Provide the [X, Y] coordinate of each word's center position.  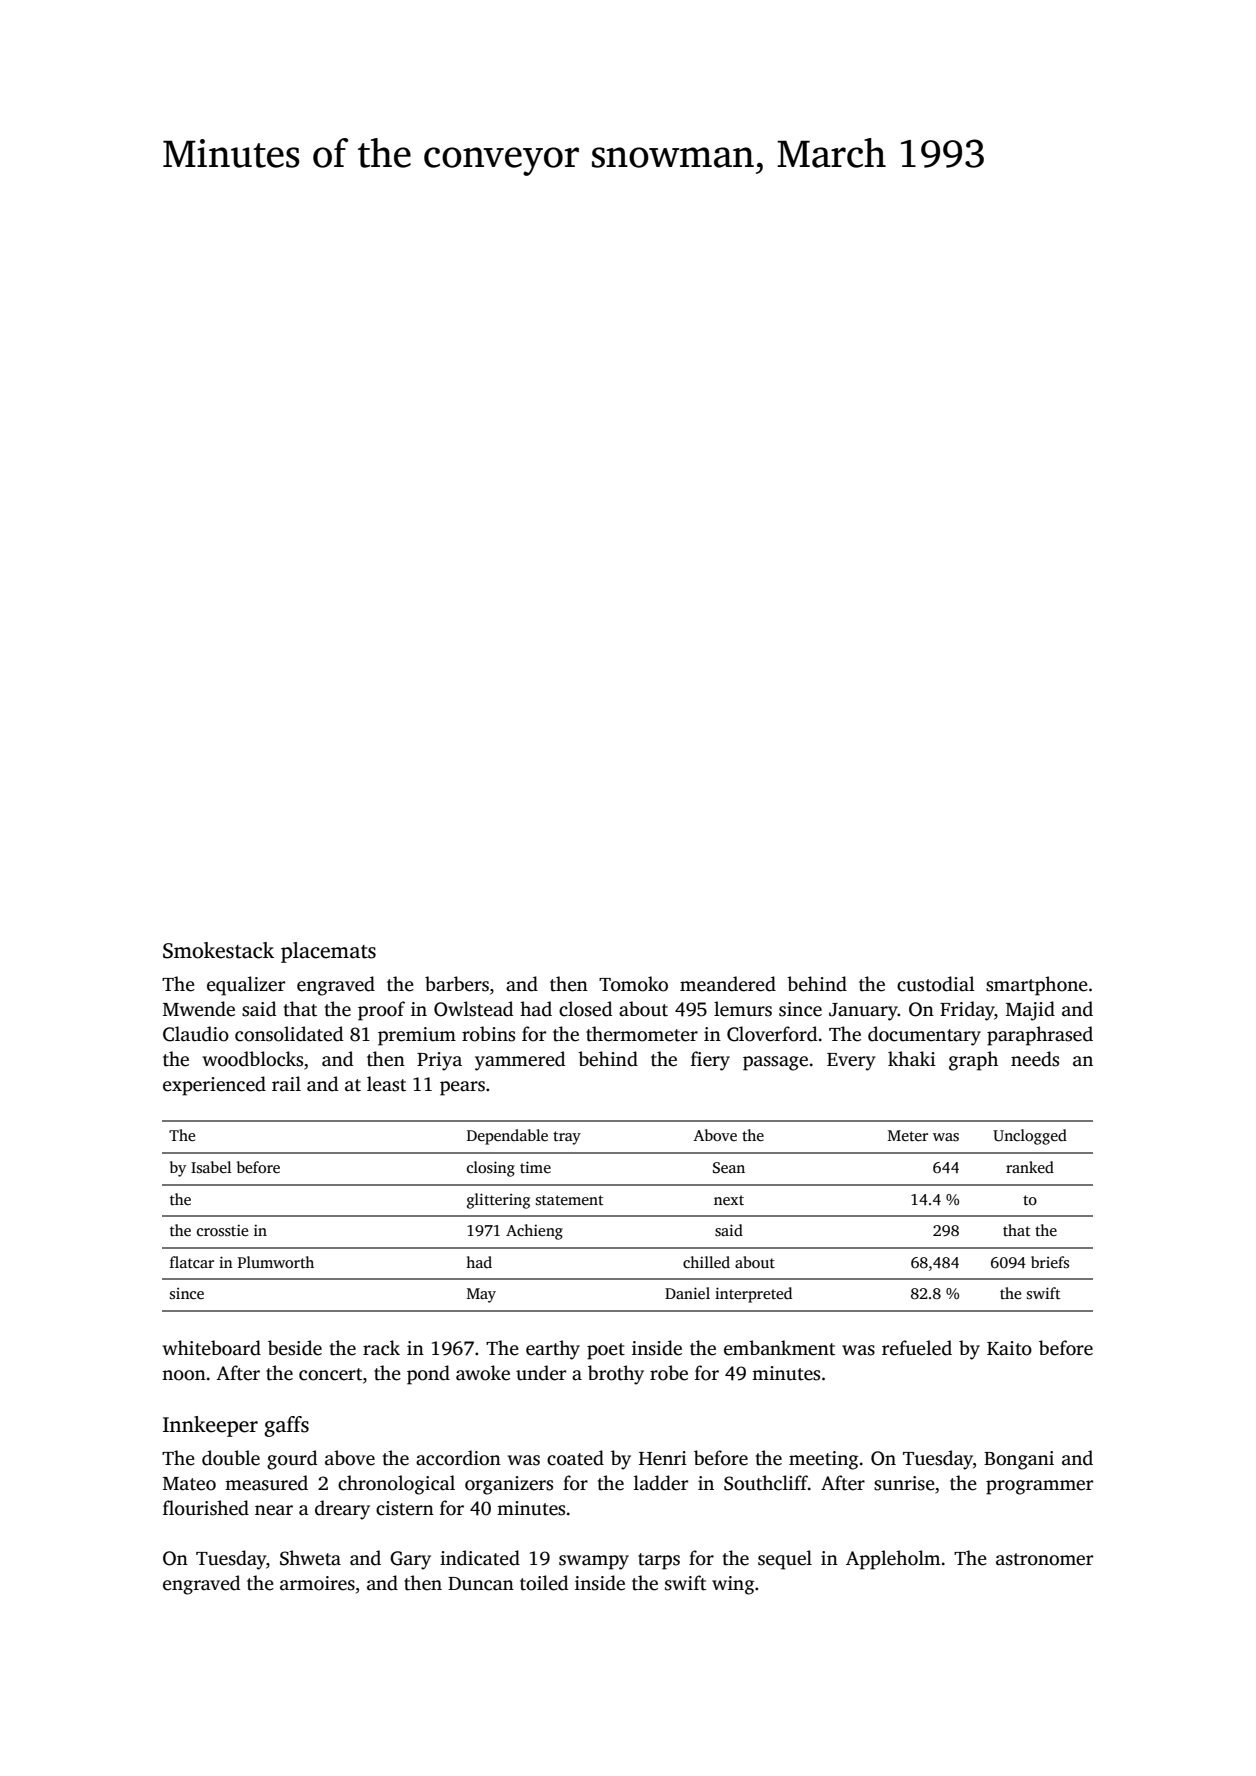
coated [575, 1458]
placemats [328, 952]
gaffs [286, 1426]
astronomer [1044, 1559]
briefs [1050, 1262]
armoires [317, 1583]
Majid [1030, 1011]
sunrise [904, 1483]
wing [733, 1585]
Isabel [211, 1167]
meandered [728, 984]
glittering [498, 1201]
